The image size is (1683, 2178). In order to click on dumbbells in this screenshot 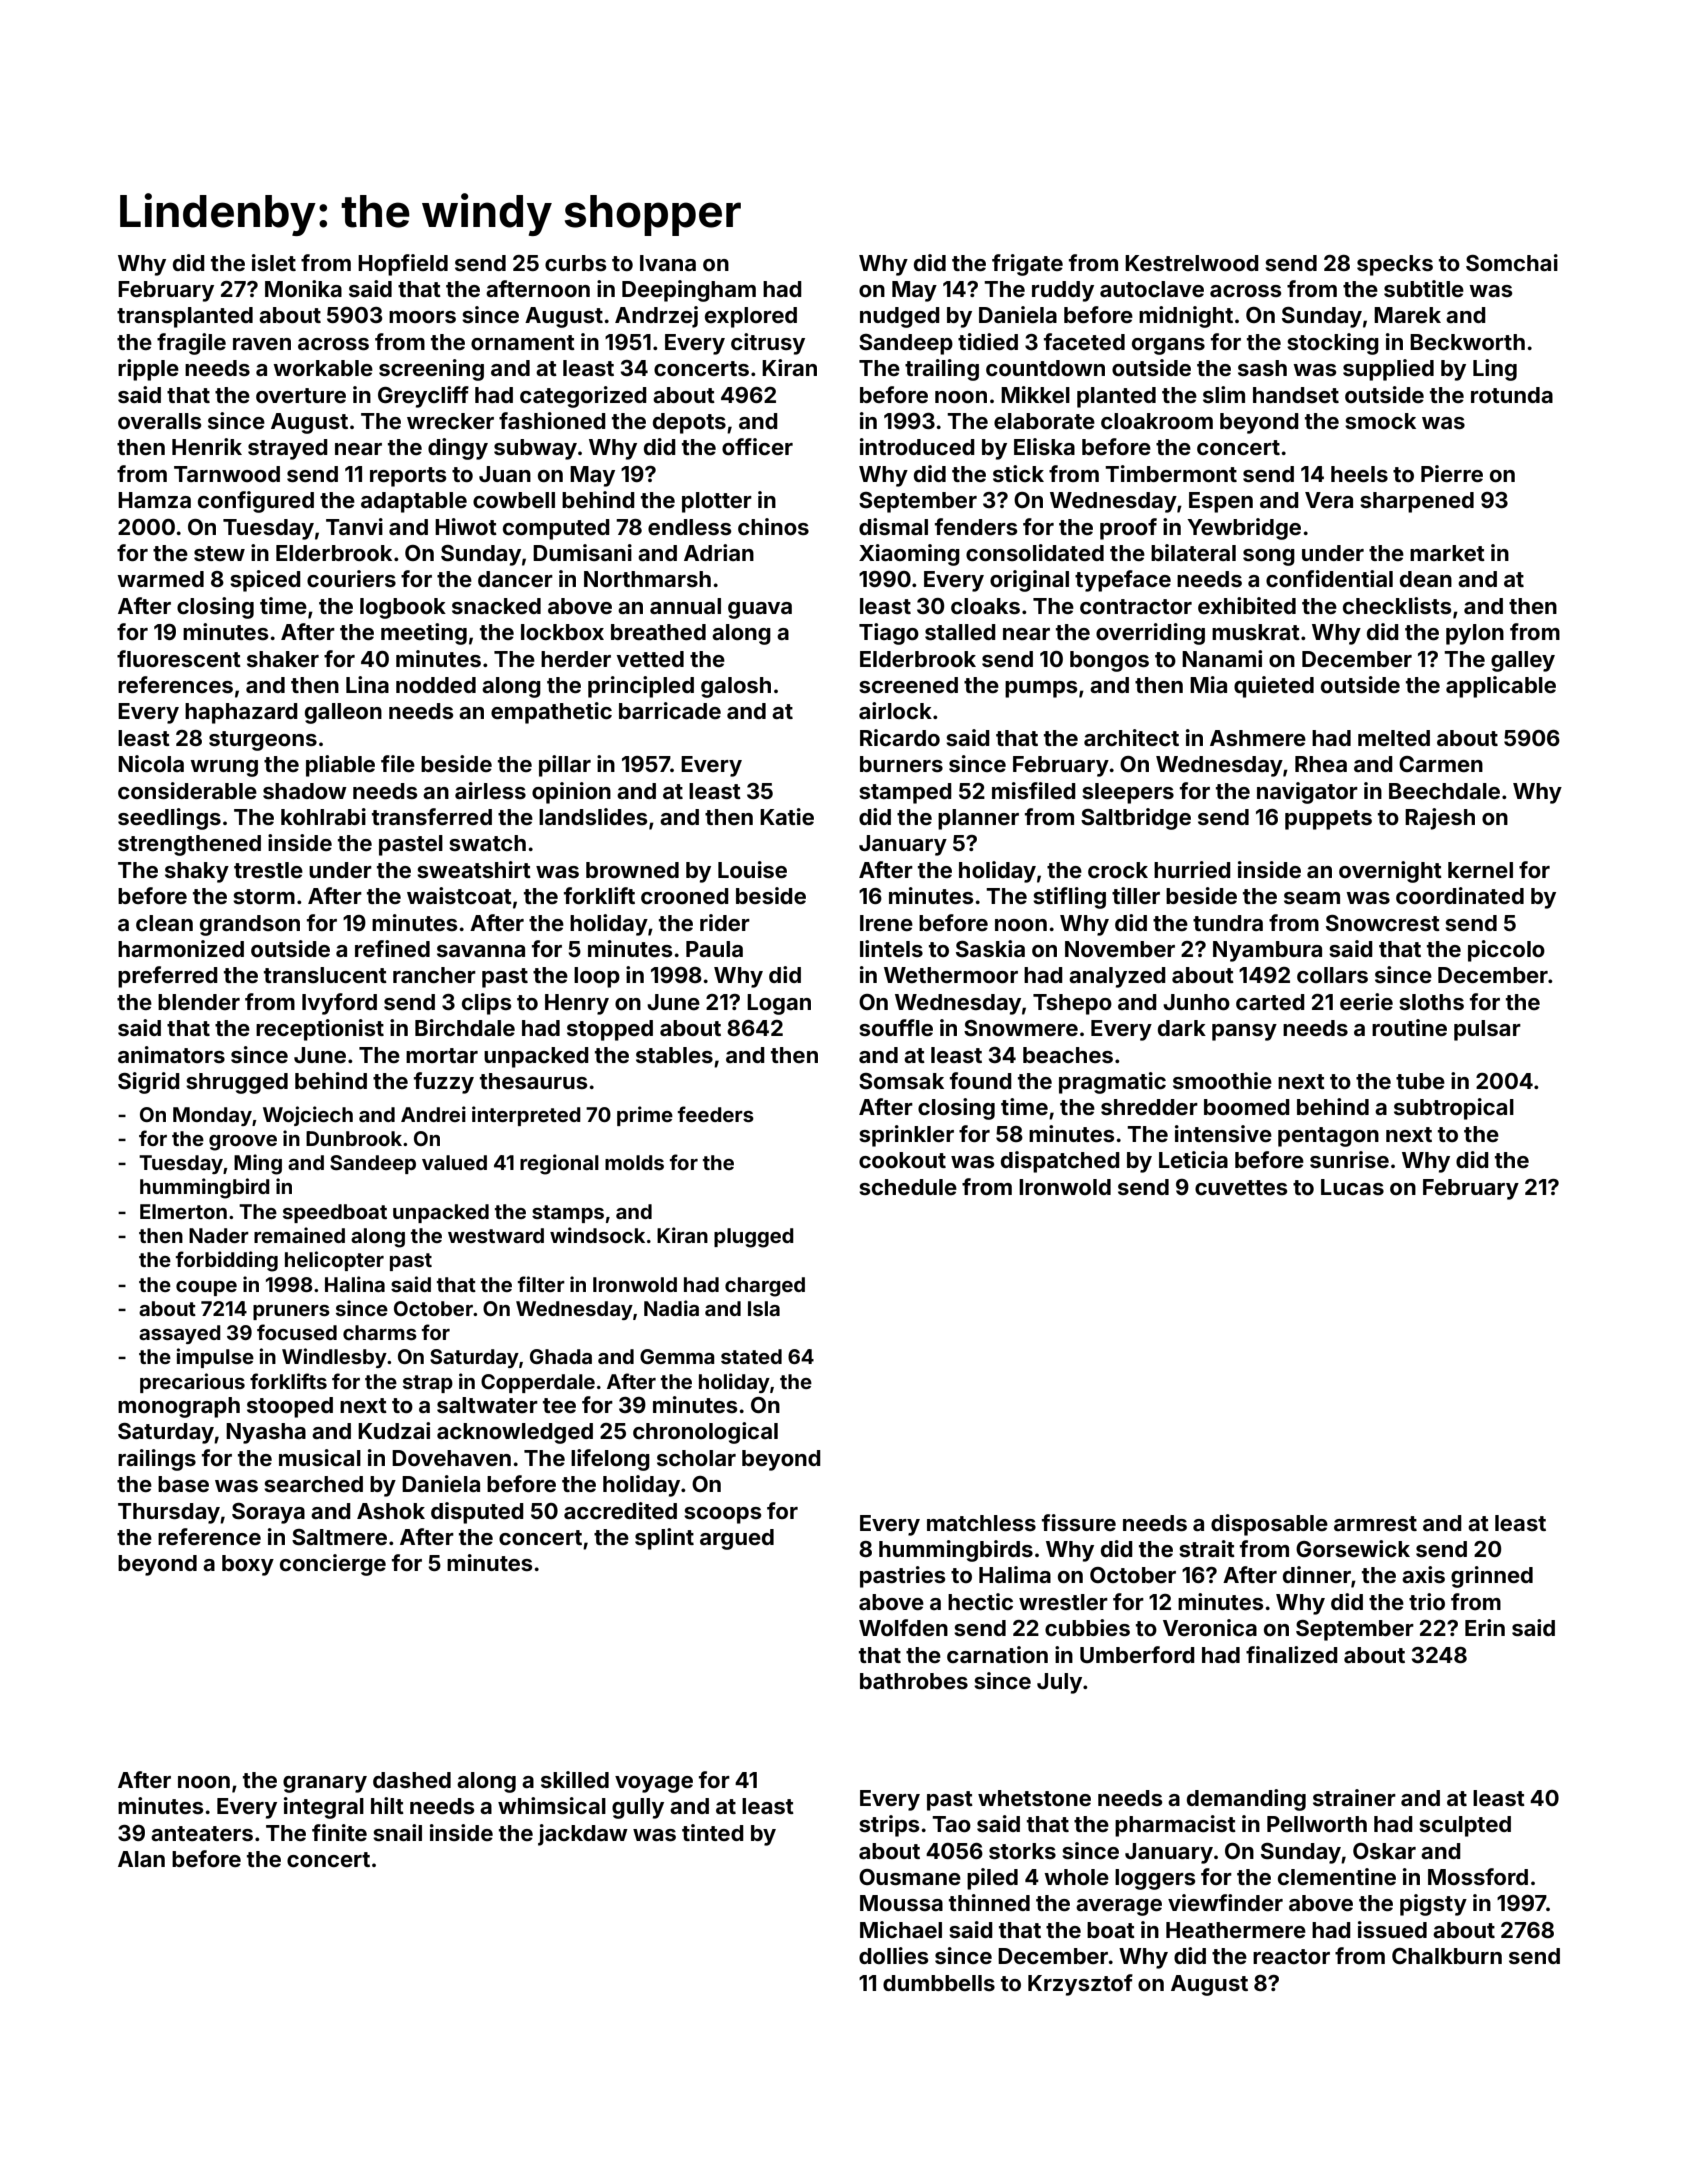, I will do `click(939, 1983)`.
